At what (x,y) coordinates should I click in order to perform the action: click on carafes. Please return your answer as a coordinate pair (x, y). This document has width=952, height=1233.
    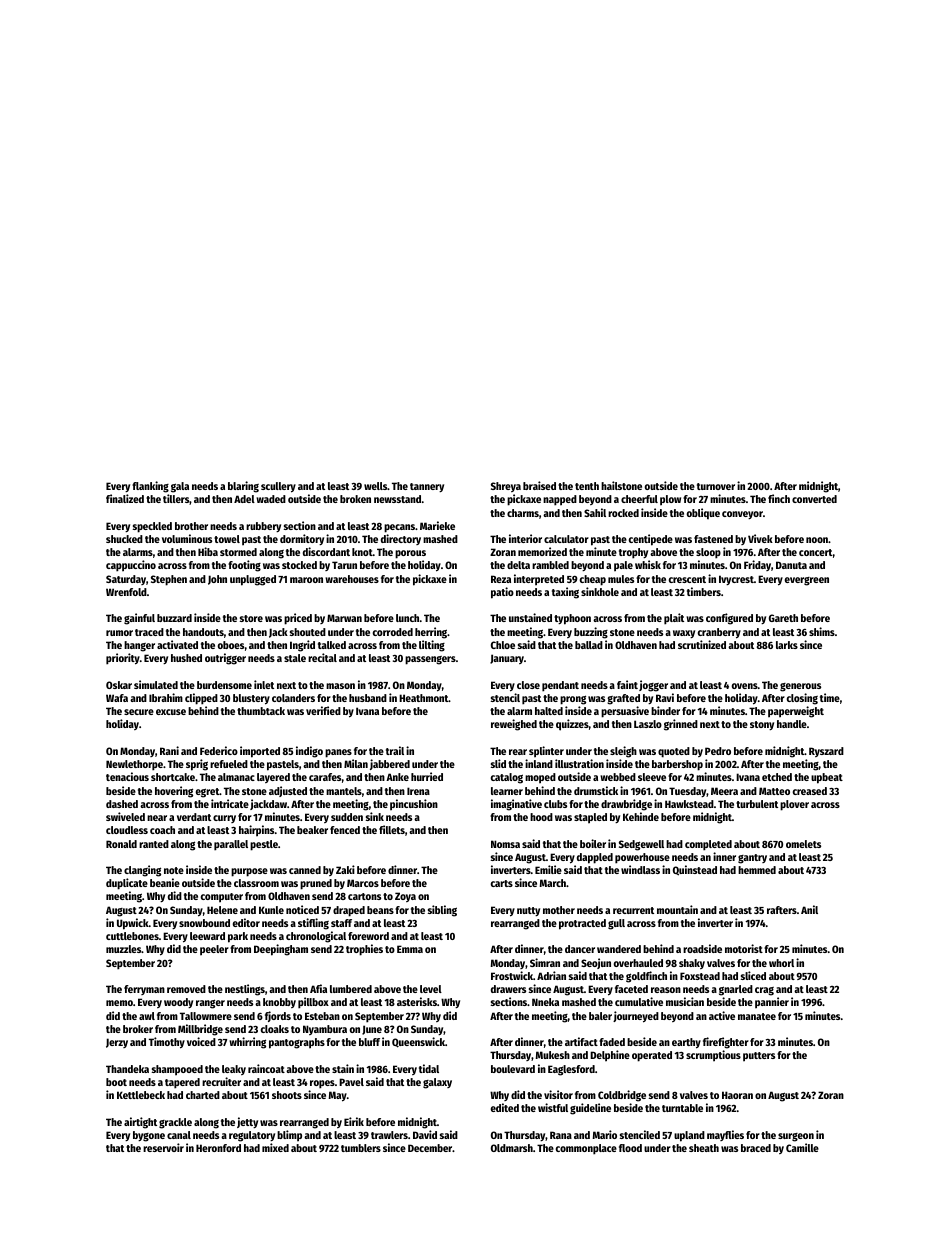
    Looking at the image, I should click on (325, 777).
